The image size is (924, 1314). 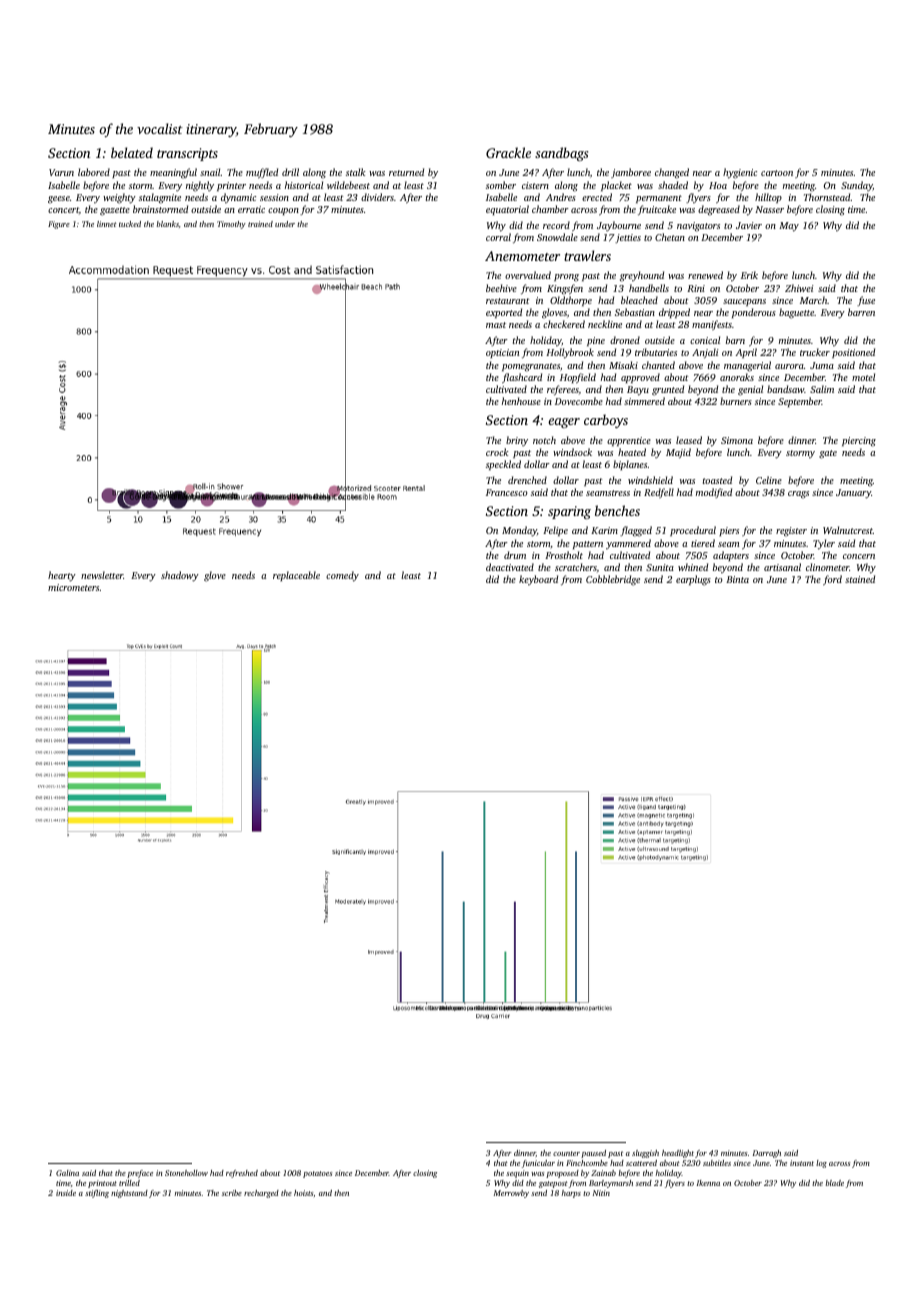 I want to click on tucked, so click(x=130, y=224).
